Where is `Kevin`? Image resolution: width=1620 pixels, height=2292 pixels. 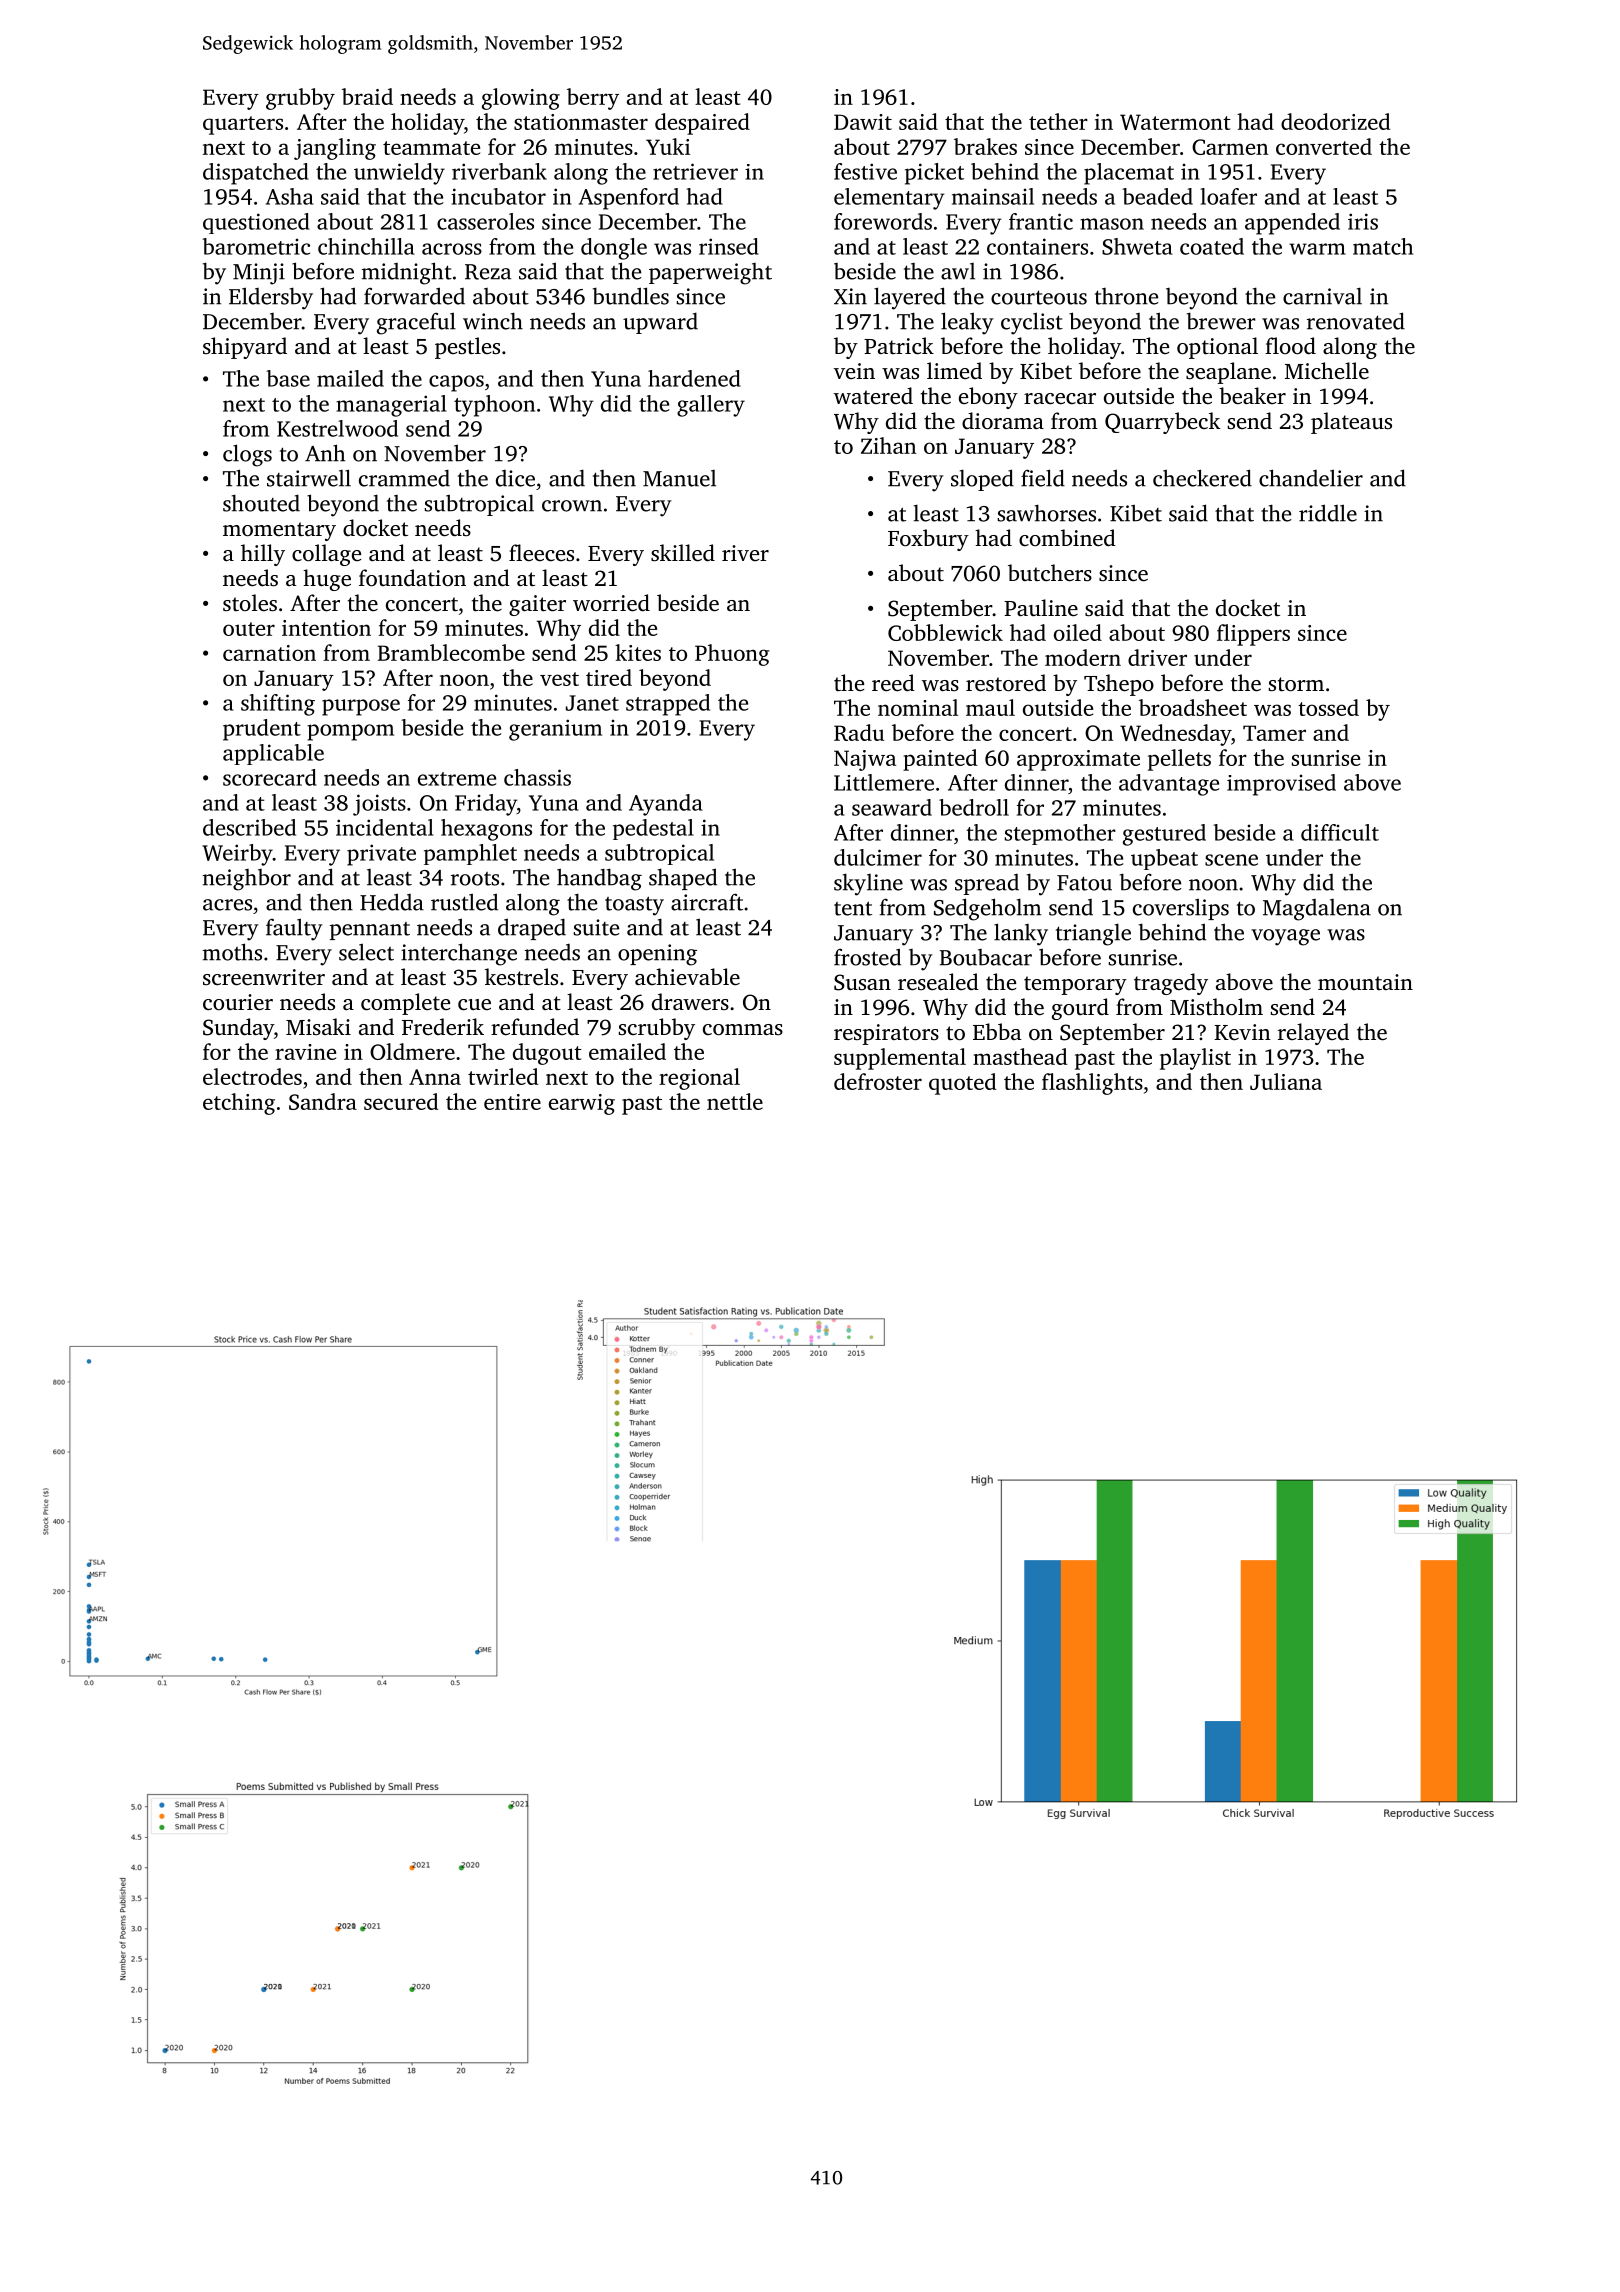 Kevin is located at coordinates (1242, 1032).
